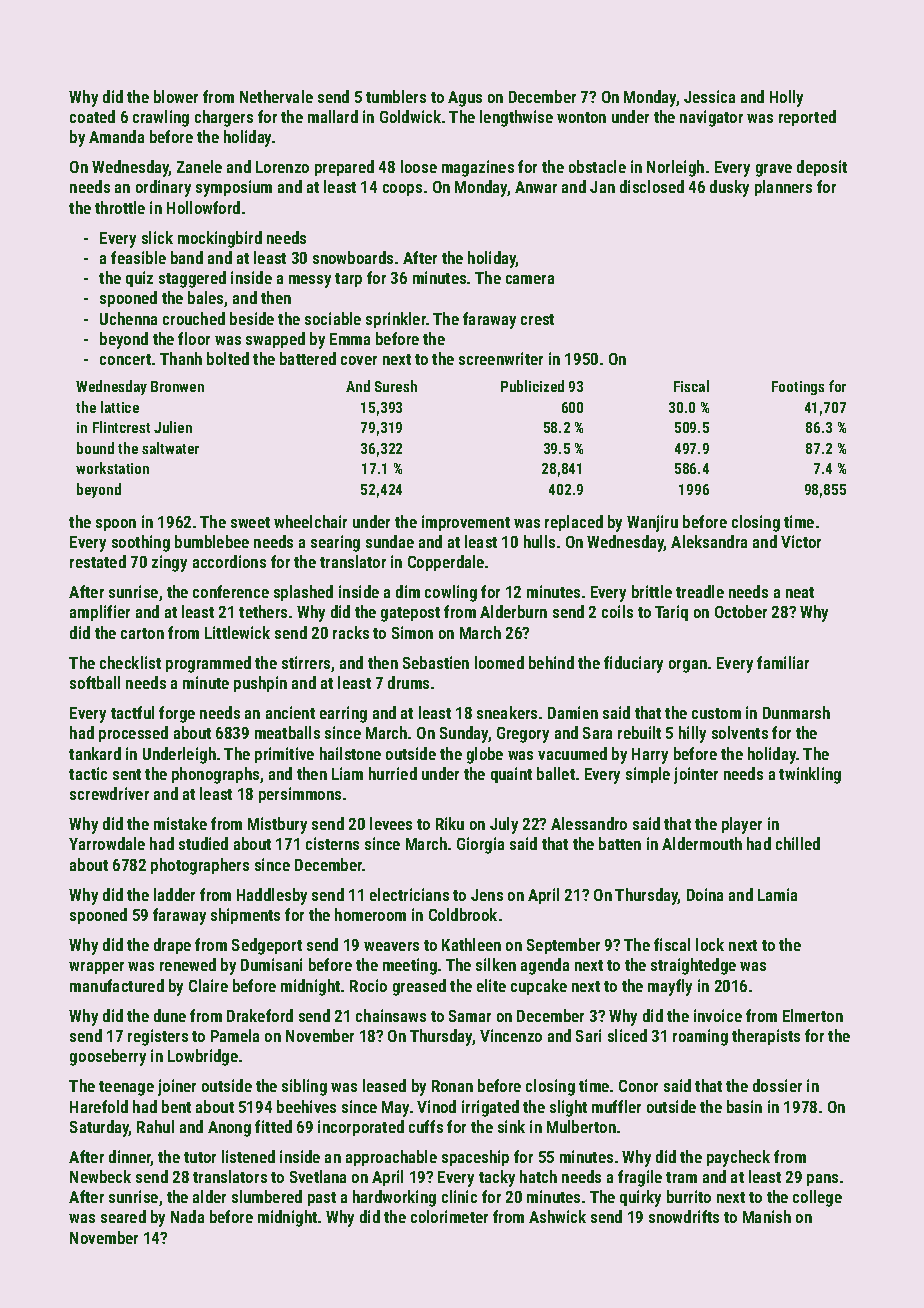 This screenshot has height=1308, width=924. What do you see at coordinates (786, 98) in the screenshot?
I see `Holly` at bounding box center [786, 98].
